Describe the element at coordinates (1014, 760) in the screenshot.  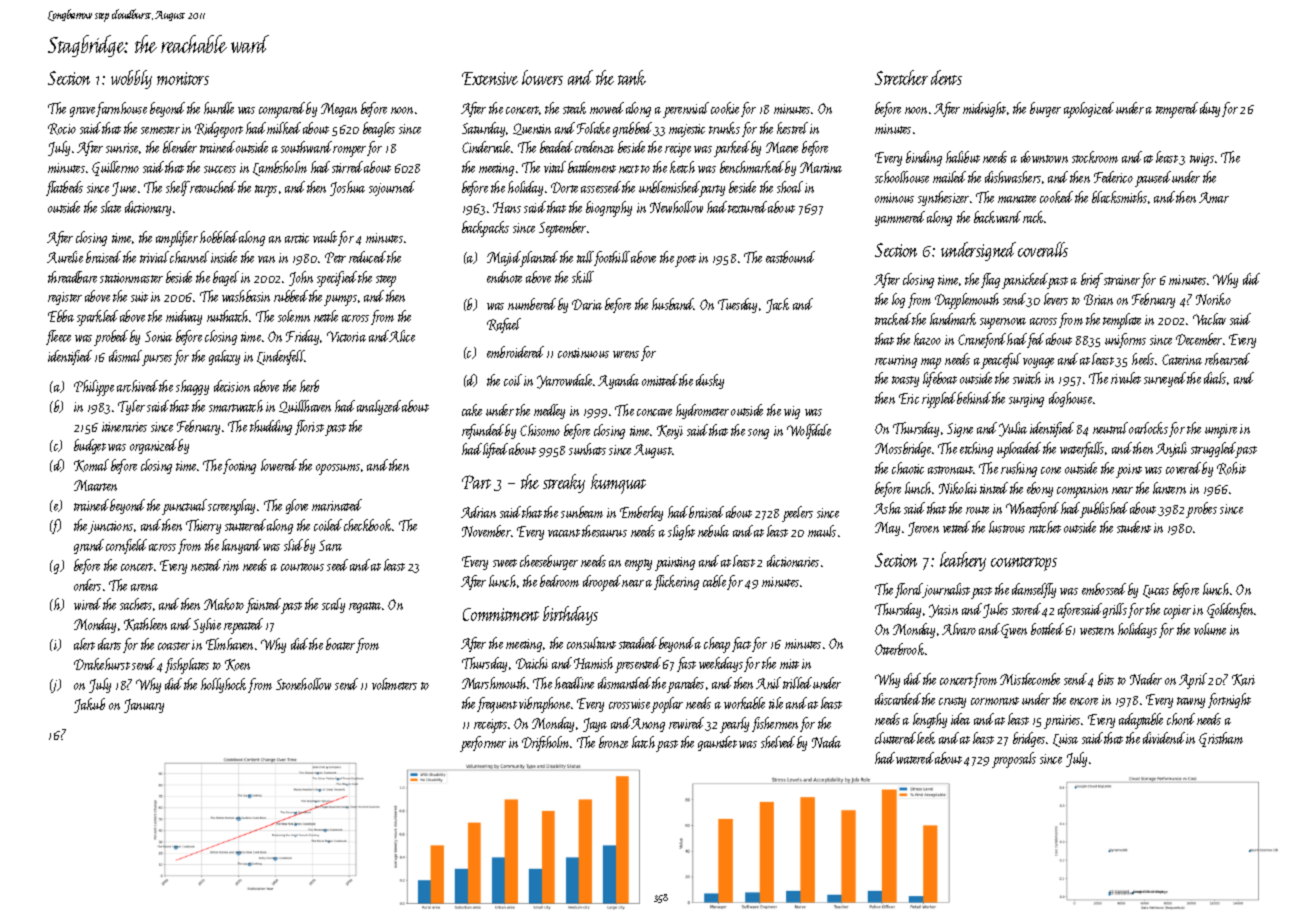
I see `proposals` at that location.
